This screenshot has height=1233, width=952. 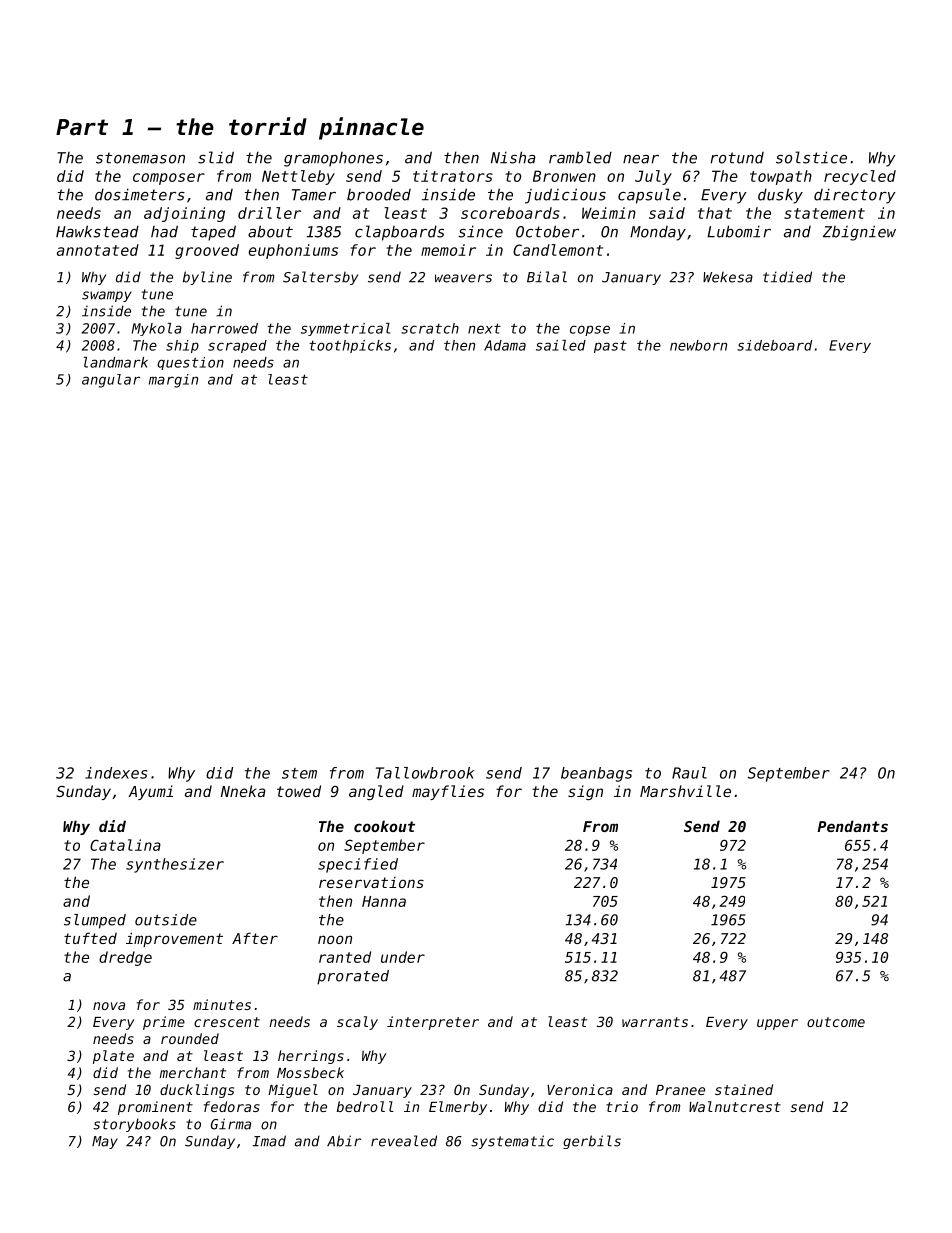 I want to click on dredge, so click(x=125, y=958).
